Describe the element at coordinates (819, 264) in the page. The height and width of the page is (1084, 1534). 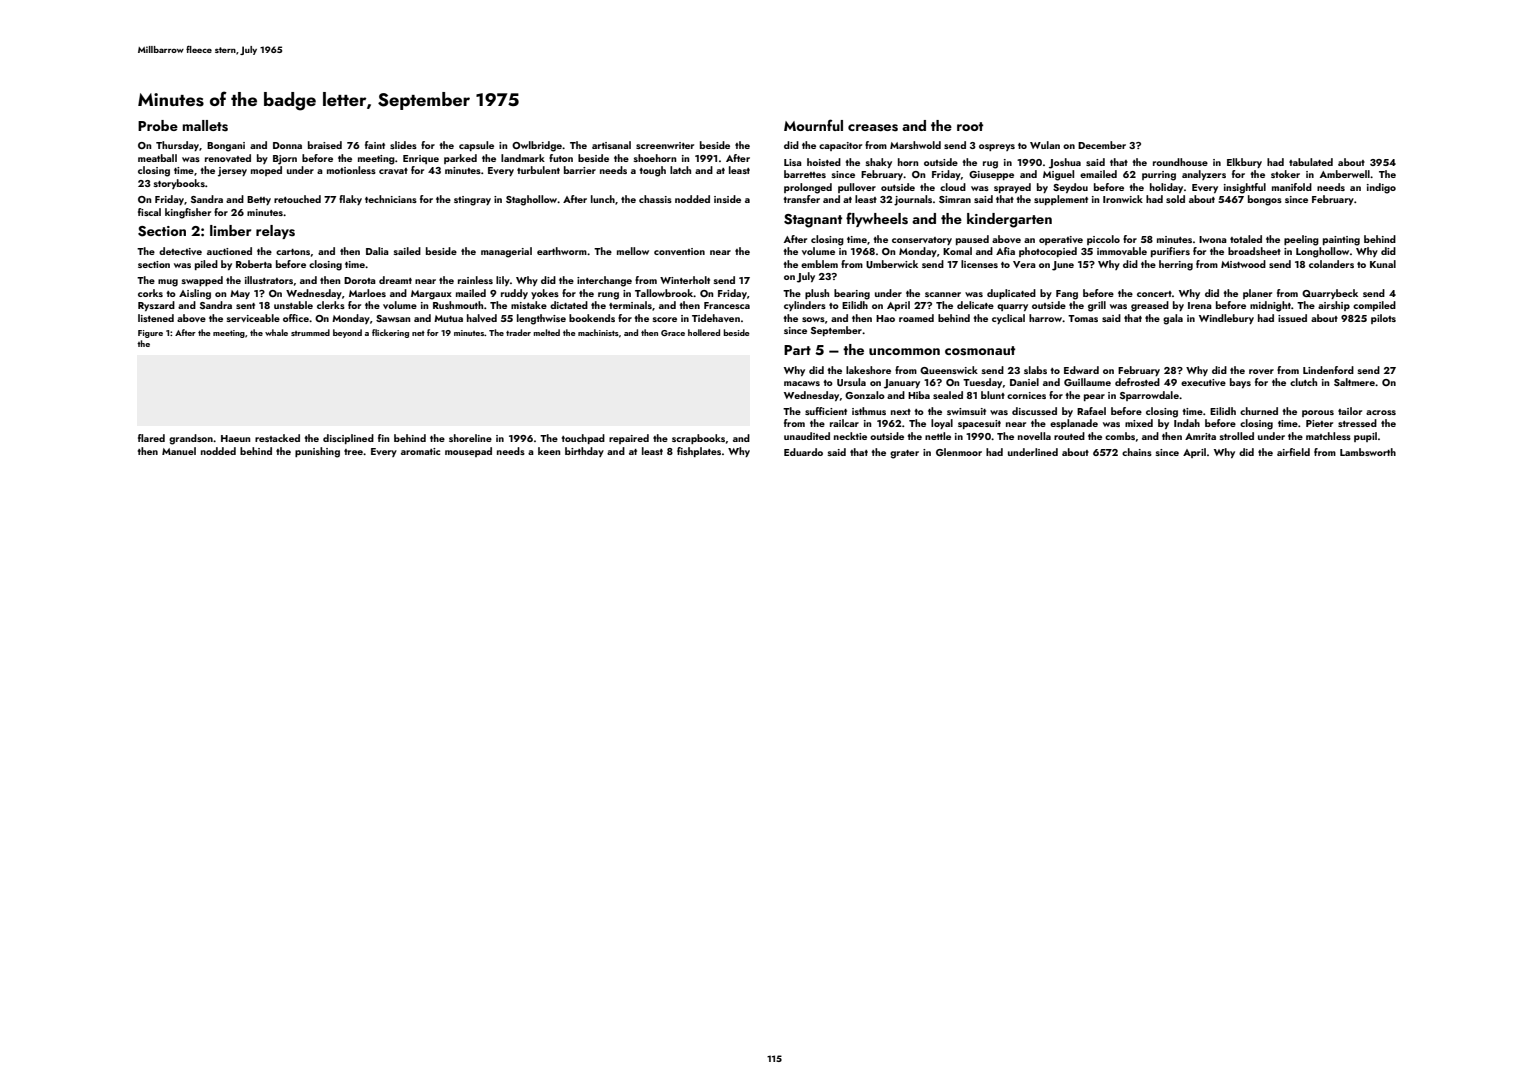
I see `emblem` at that location.
